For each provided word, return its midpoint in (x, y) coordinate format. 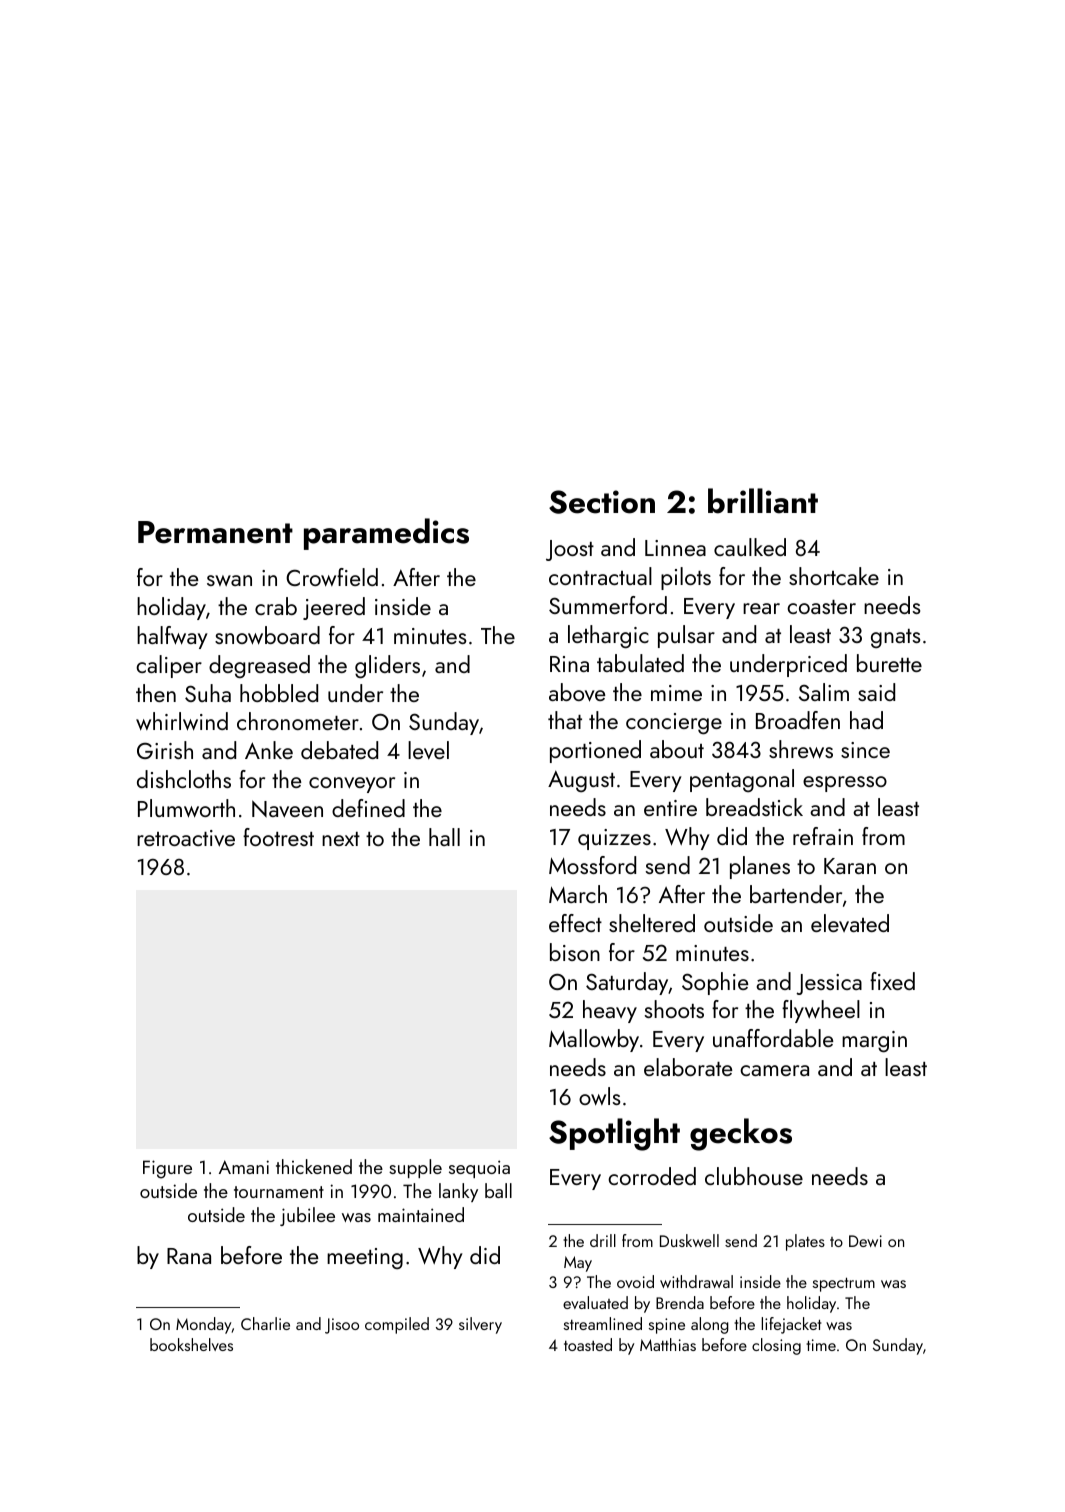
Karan (850, 866)
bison (575, 952)
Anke (269, 750)
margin (874, 1042)
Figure (167, 1169)
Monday (203, 1325)
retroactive (186, 838)
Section (602, 502)
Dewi (865, 1241)
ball (498, 1190)
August (581, 781)
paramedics (386, 534)
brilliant (763, 501)
